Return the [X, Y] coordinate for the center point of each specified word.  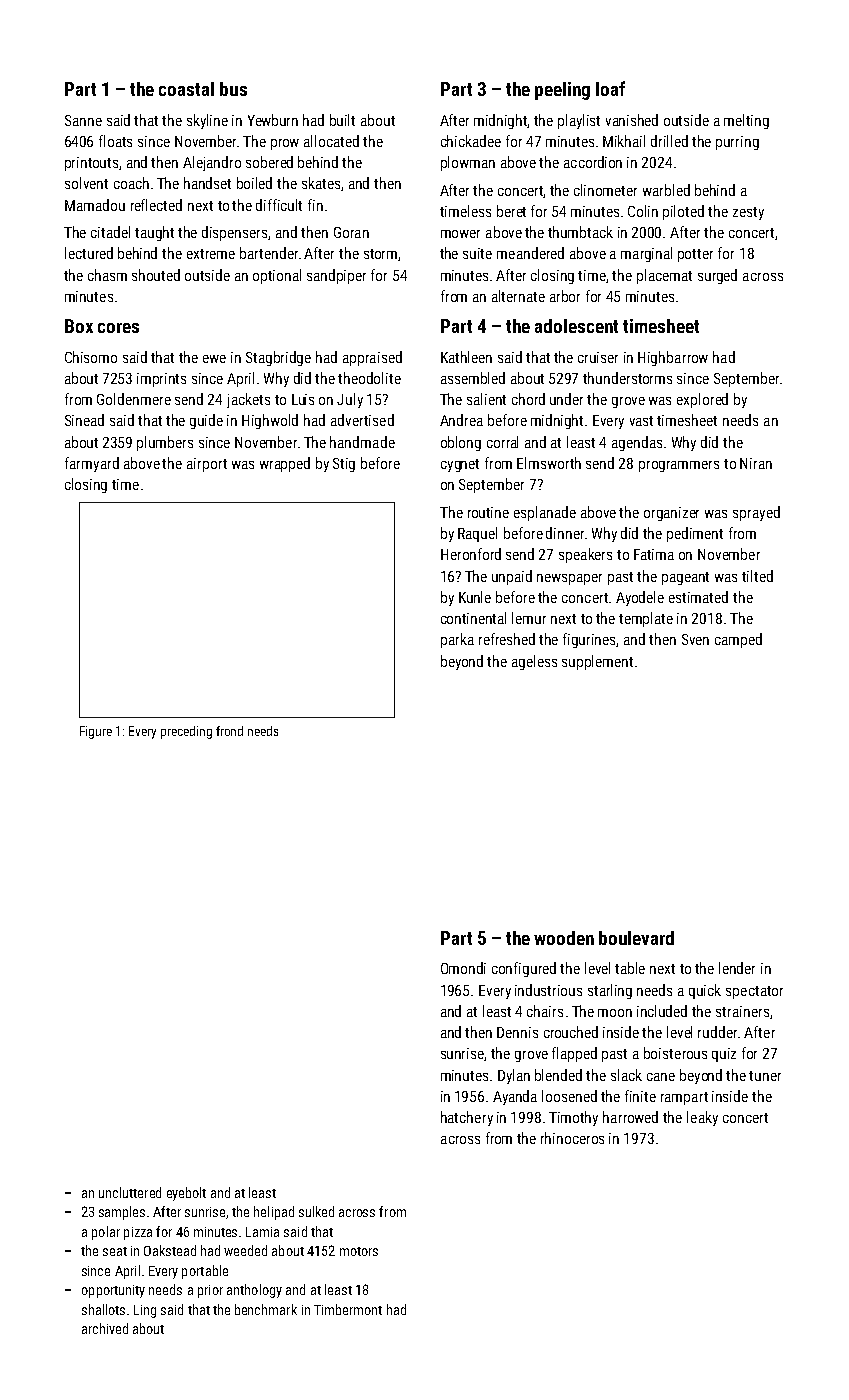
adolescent [576, 326]
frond [229, 731]
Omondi [463, 968]
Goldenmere [134, 399]
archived [105, 1328]
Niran [756, 463]
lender [737, 968]
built [342, 120]
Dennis [517, 1032]
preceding [186, 732]
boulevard [636, 938]
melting [746, 121]
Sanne [83, 120]
